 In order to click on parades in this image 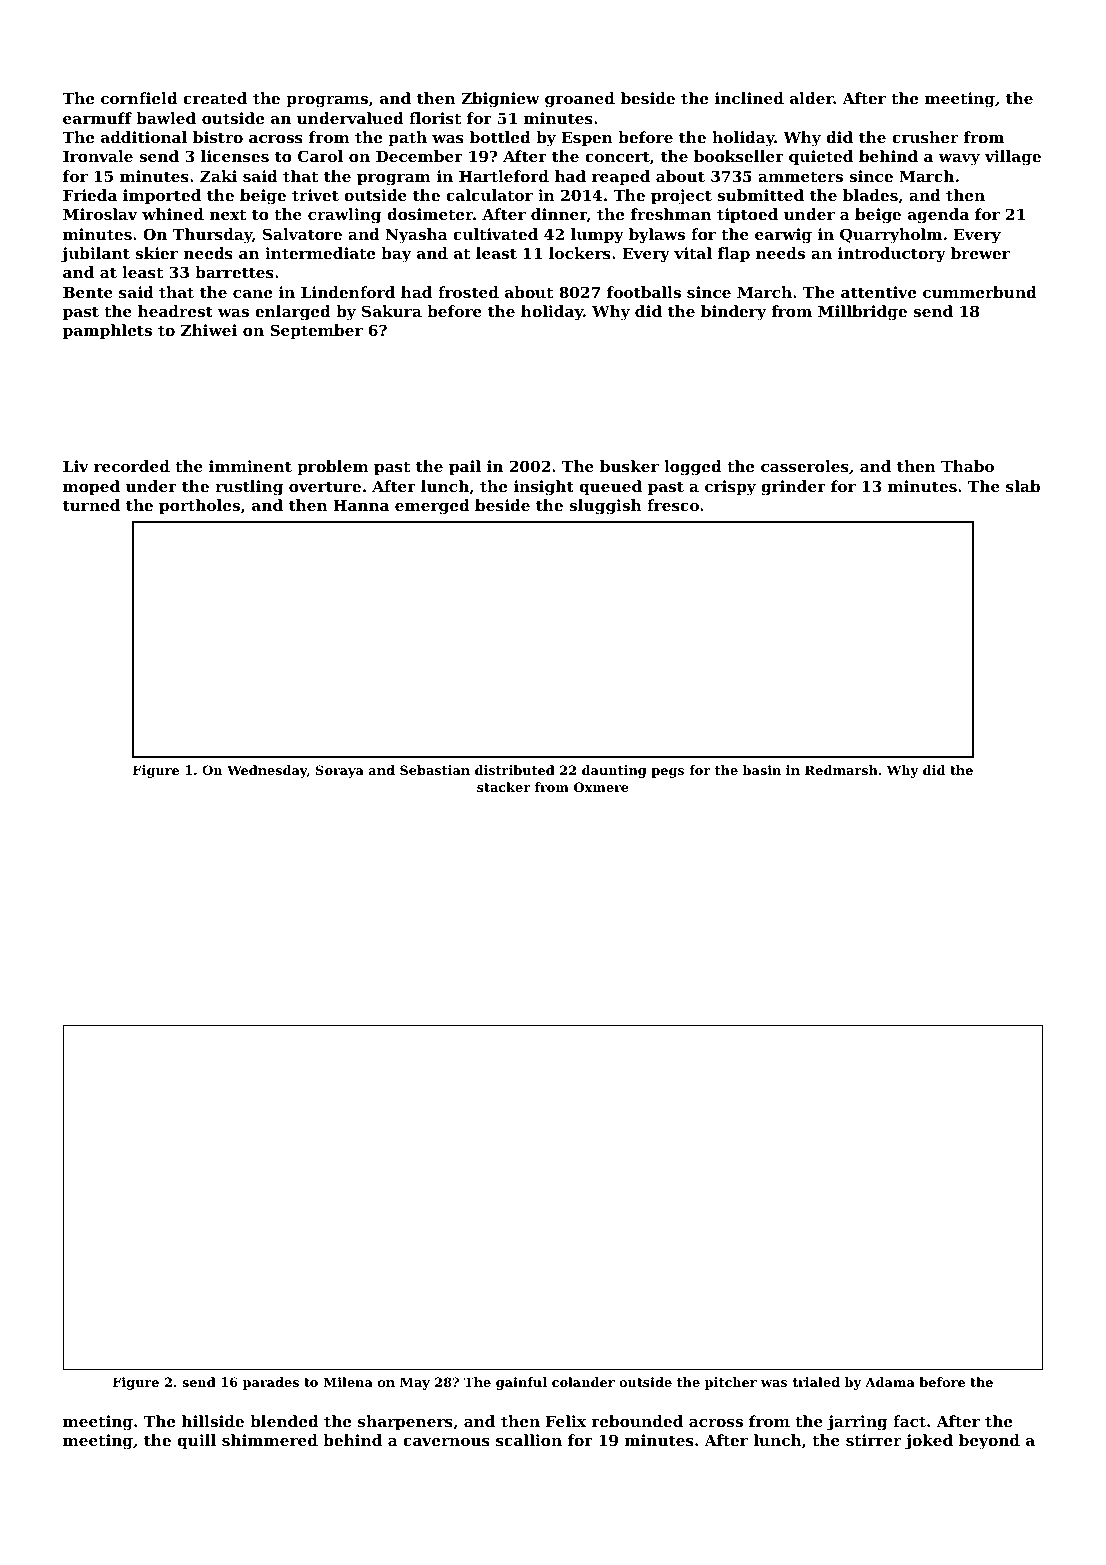, I will do `click(271, 1383)`.
